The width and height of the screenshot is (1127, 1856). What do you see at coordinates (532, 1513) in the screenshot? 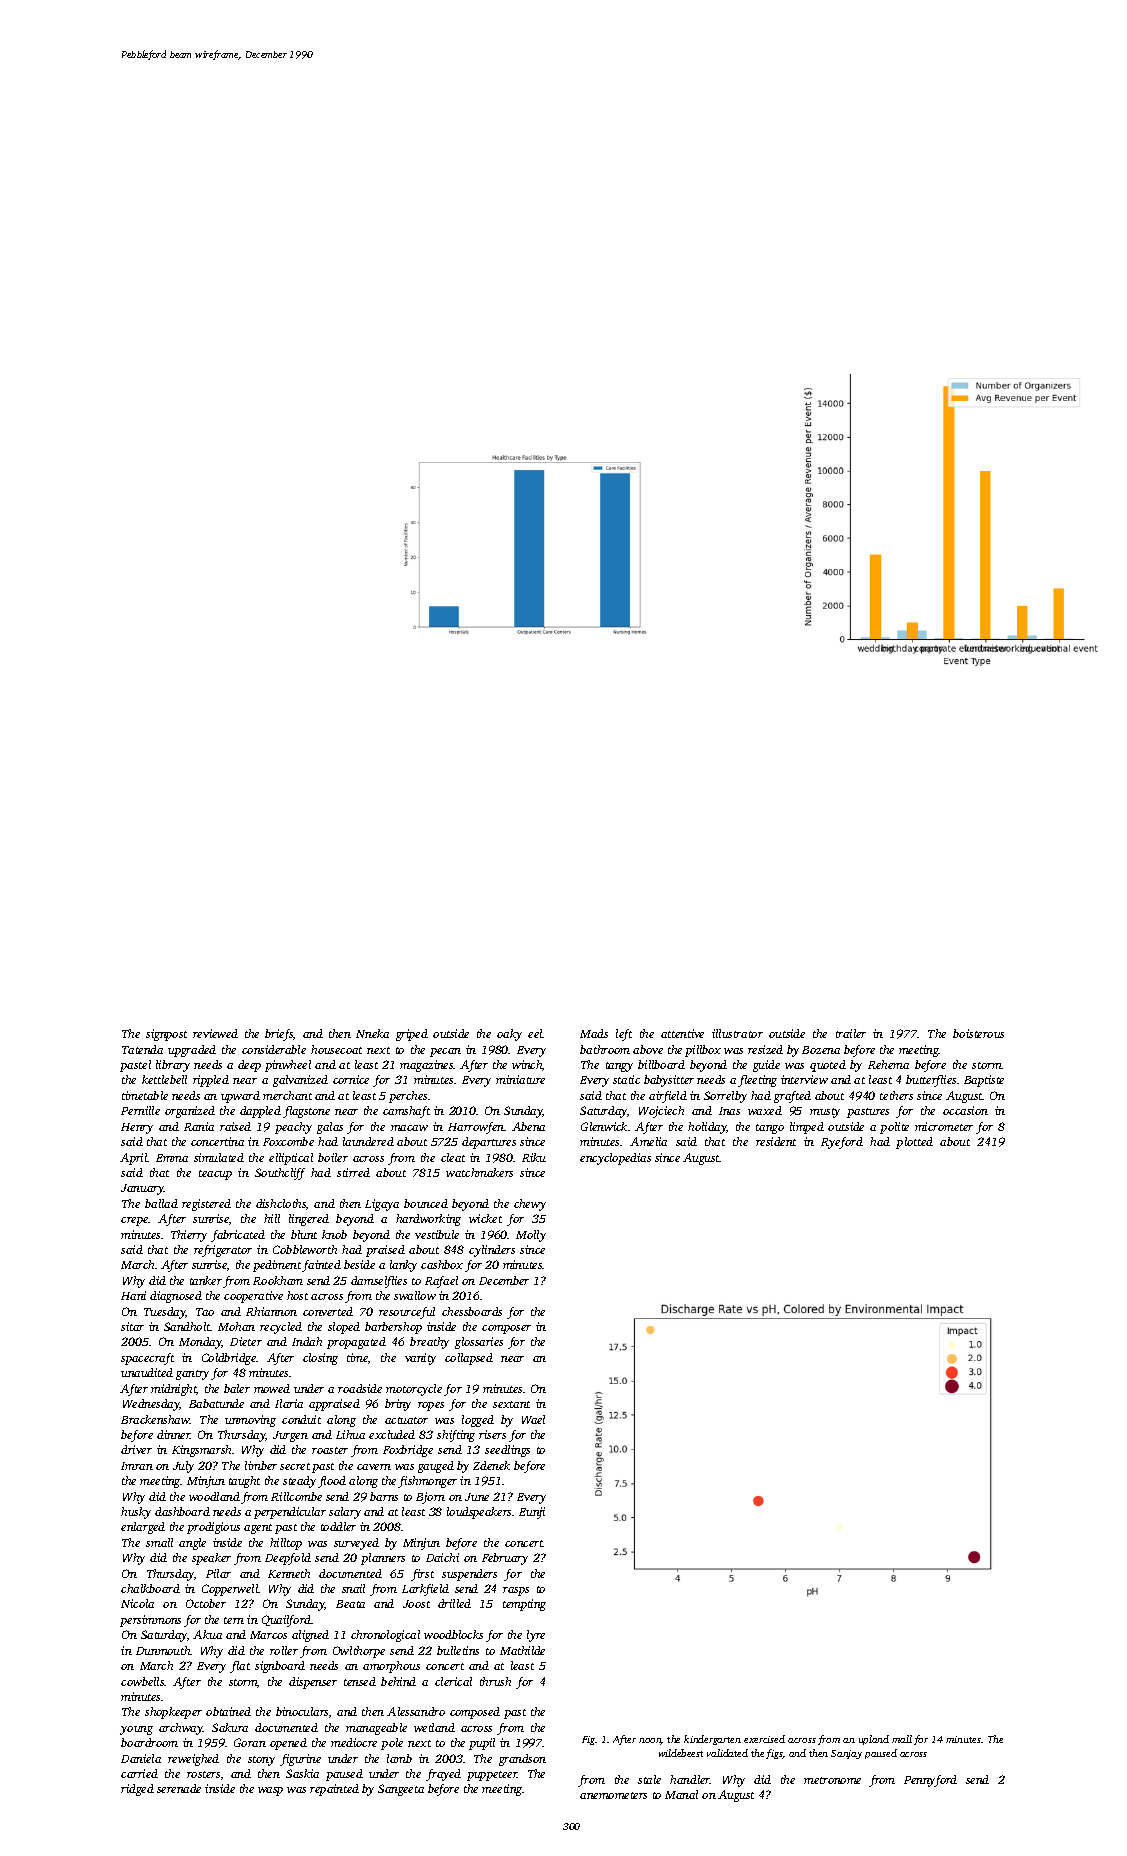
I see `Eunji` at bounding box center [532, 1513].
